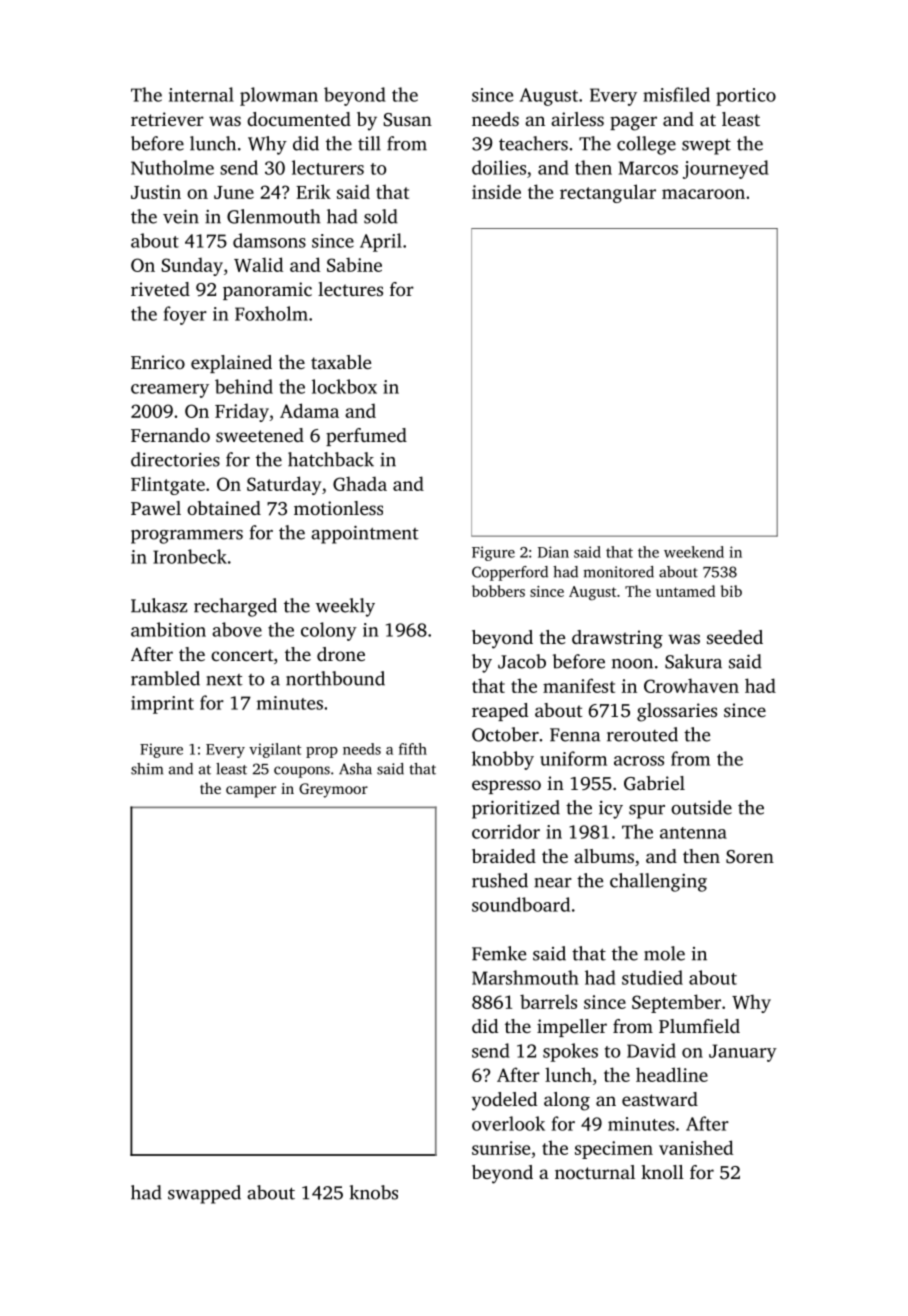 Image resolution: width=908 pixels, height=1316 pixels. What do you see at coordinates (731, 591) in the document?
I see `bib` at bounding box center [731, 591].
